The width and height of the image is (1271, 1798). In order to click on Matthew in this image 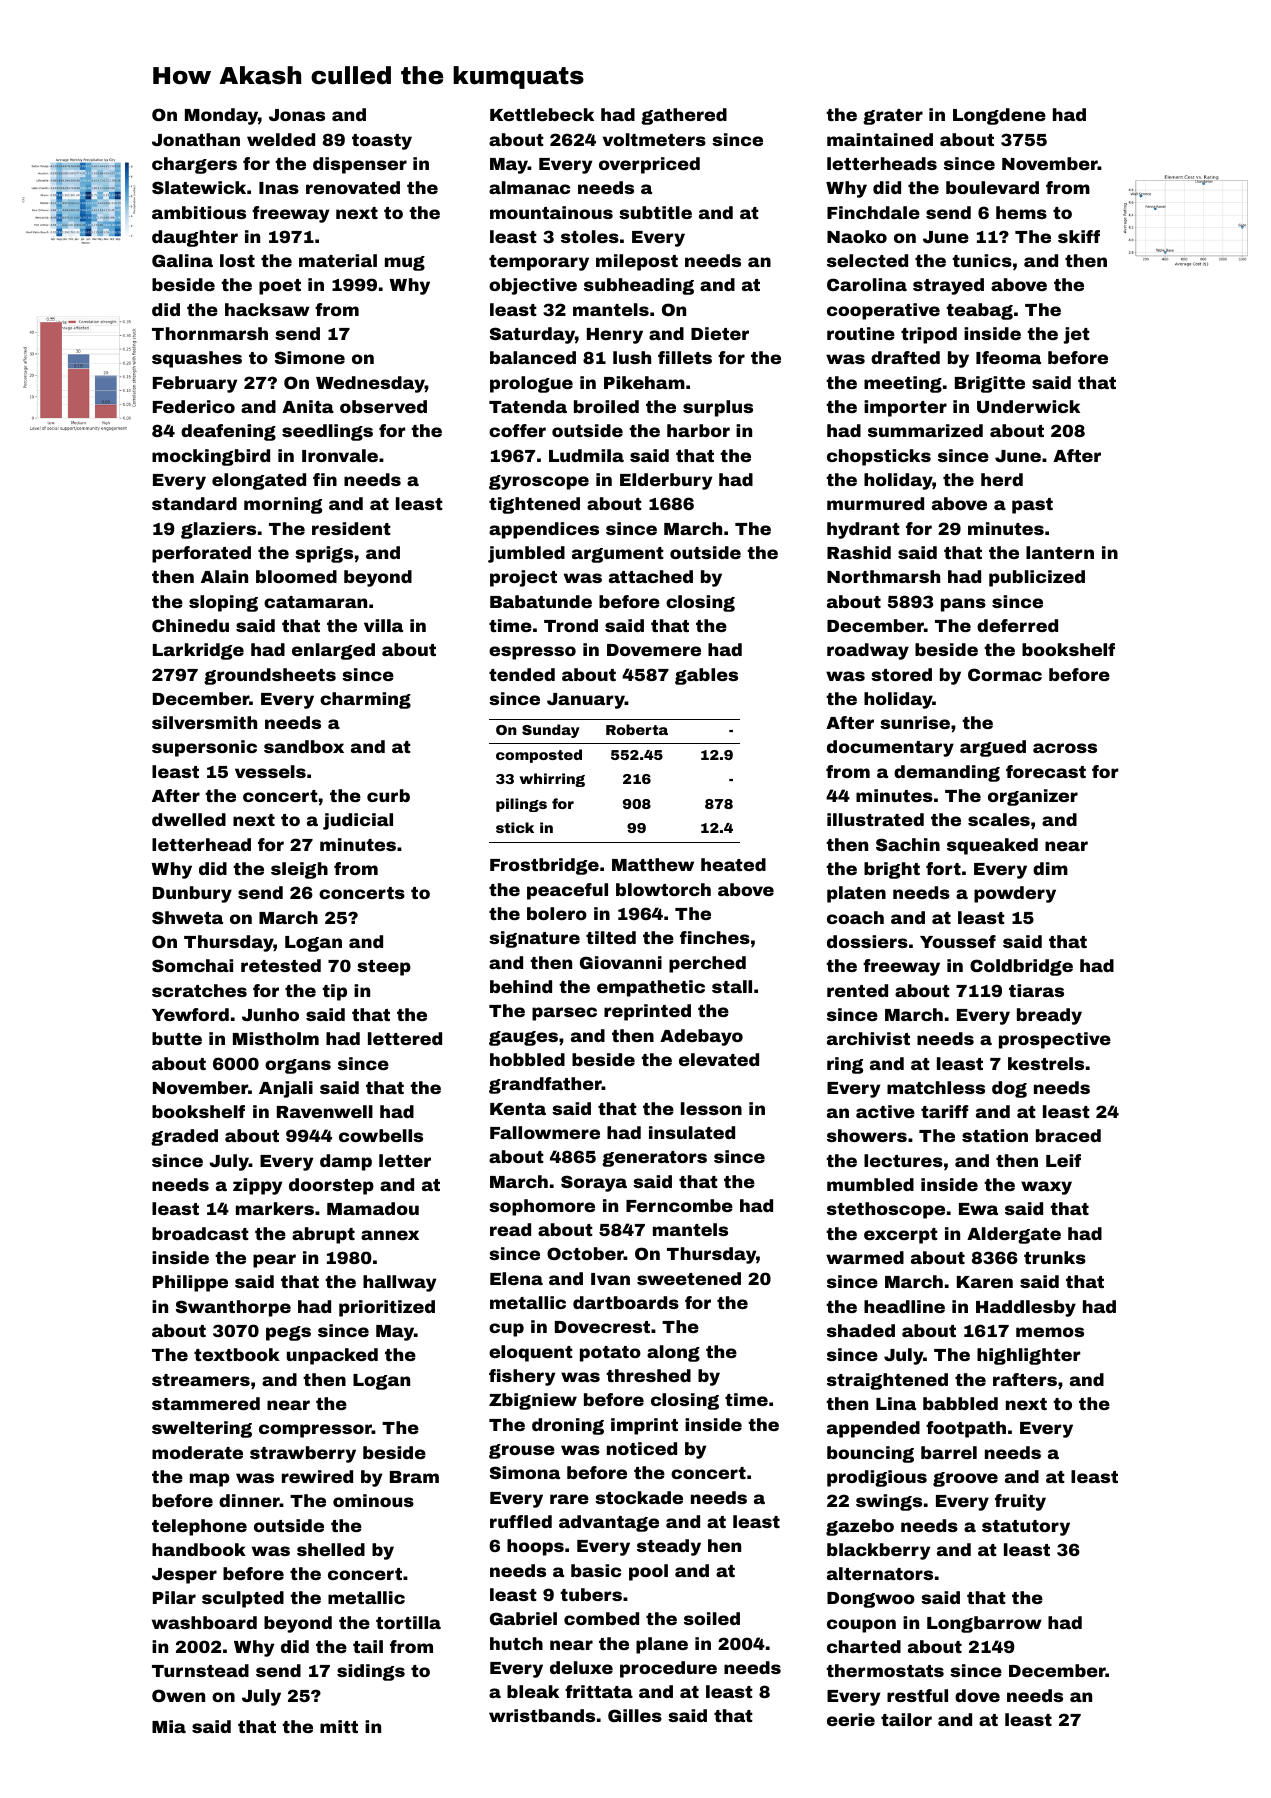, I will do `click(653, 864)`.
